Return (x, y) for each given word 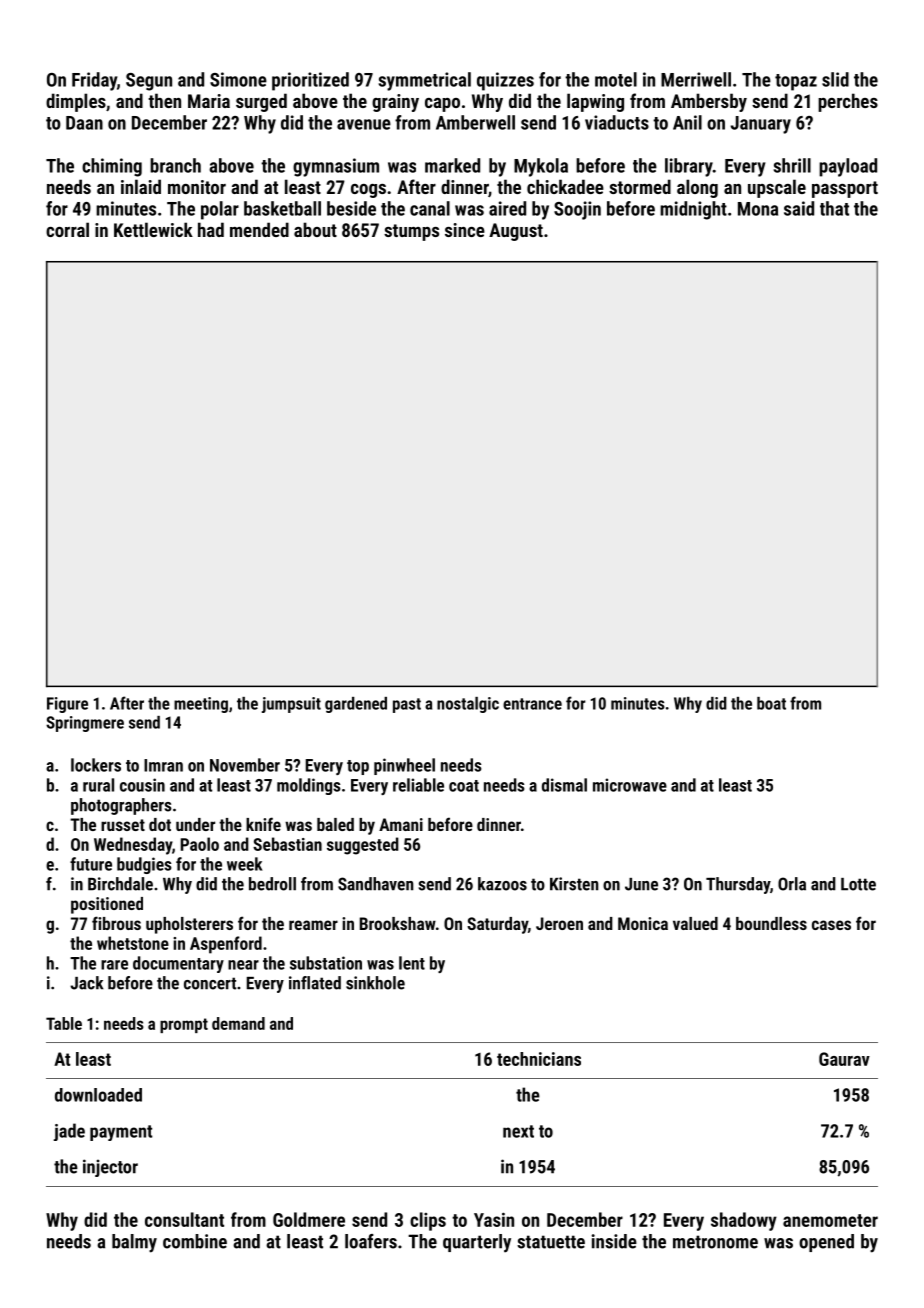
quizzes (505, 81)
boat (771, 703)
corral (67, 229)
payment (121, 1133)
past (407, 705)
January (761, 125)
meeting (201, 705)
